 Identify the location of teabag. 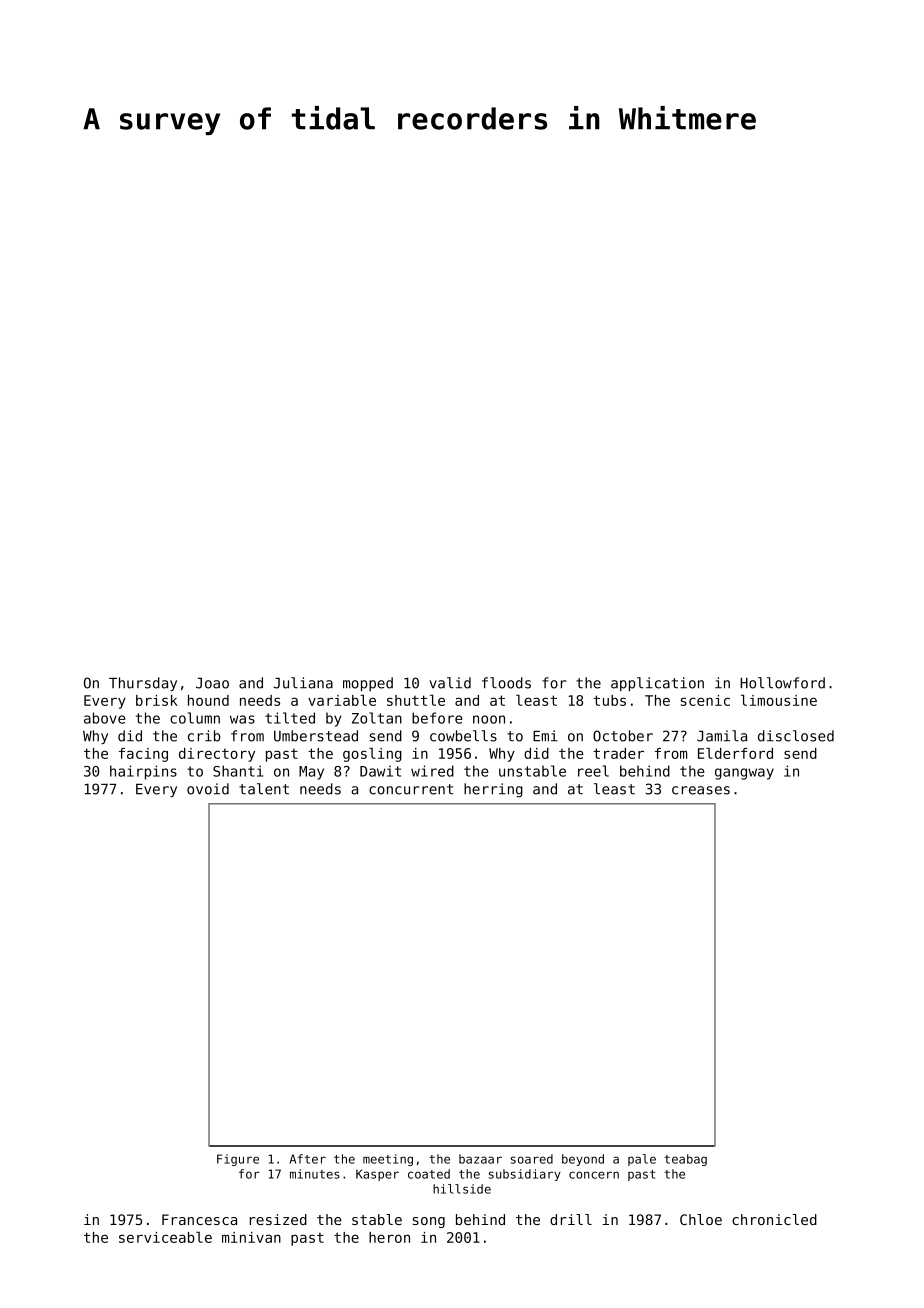
(685, 1160).
